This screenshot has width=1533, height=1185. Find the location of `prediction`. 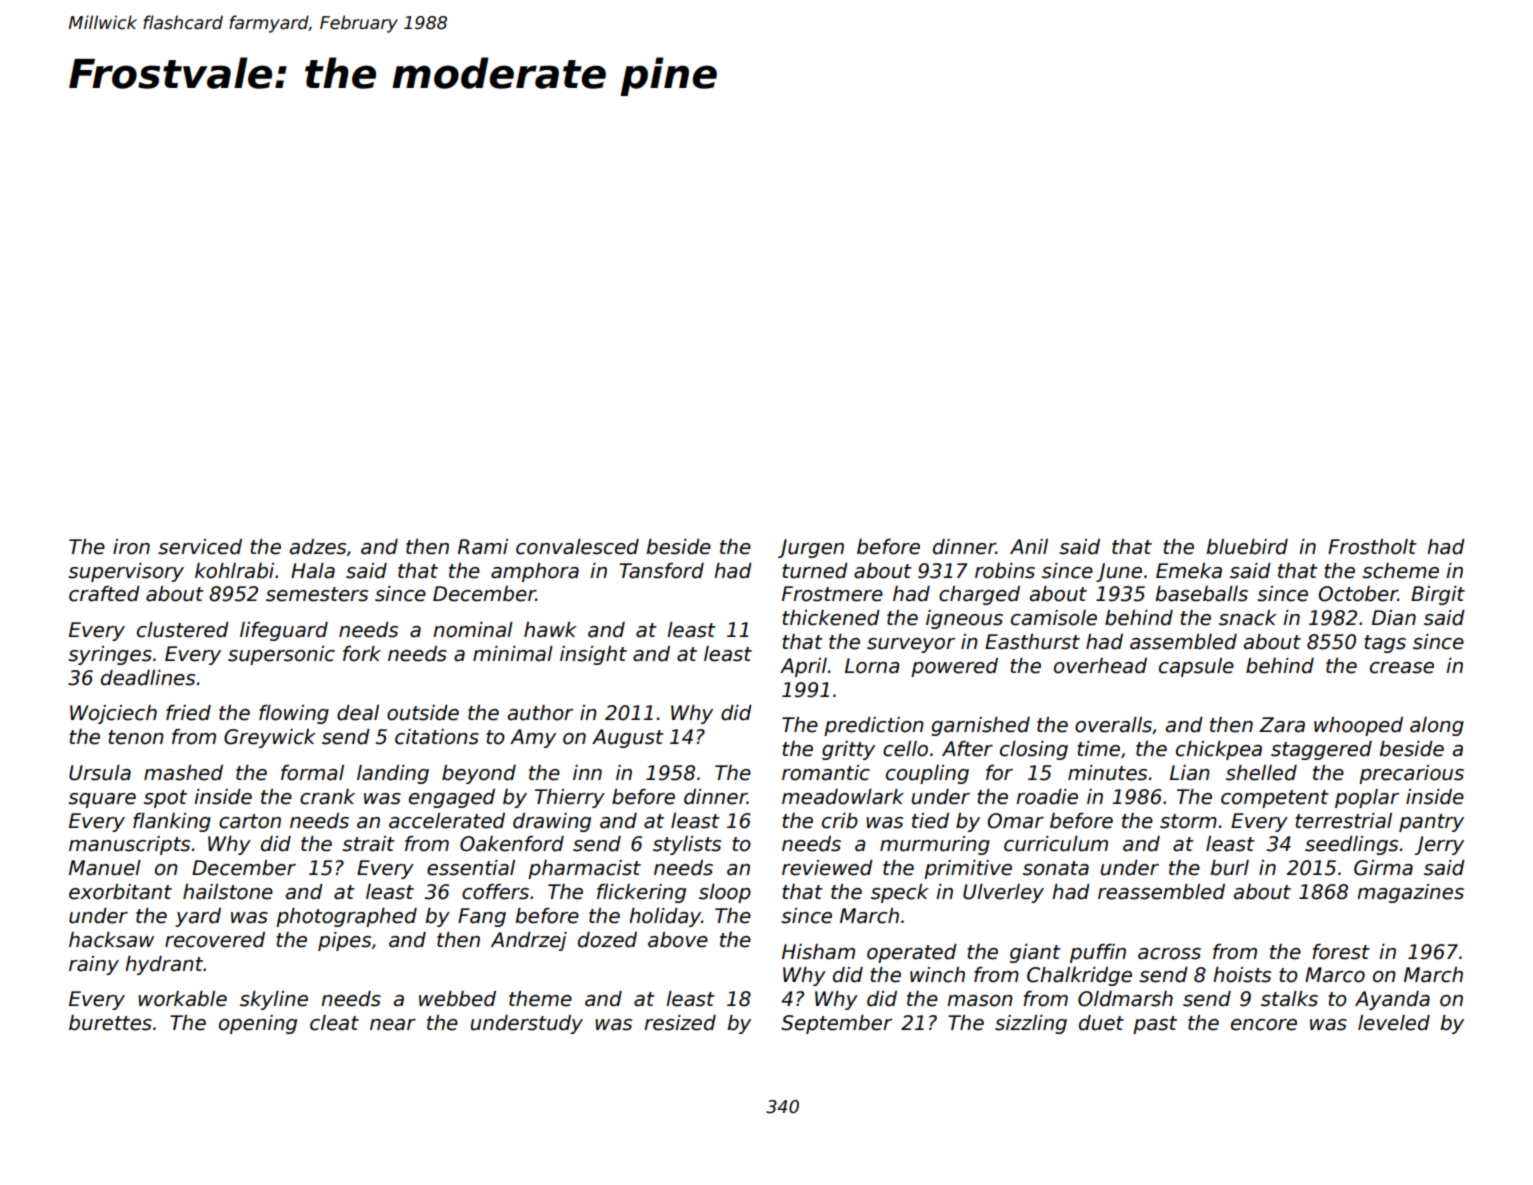

prediction is located at coordinates (874, 726).
